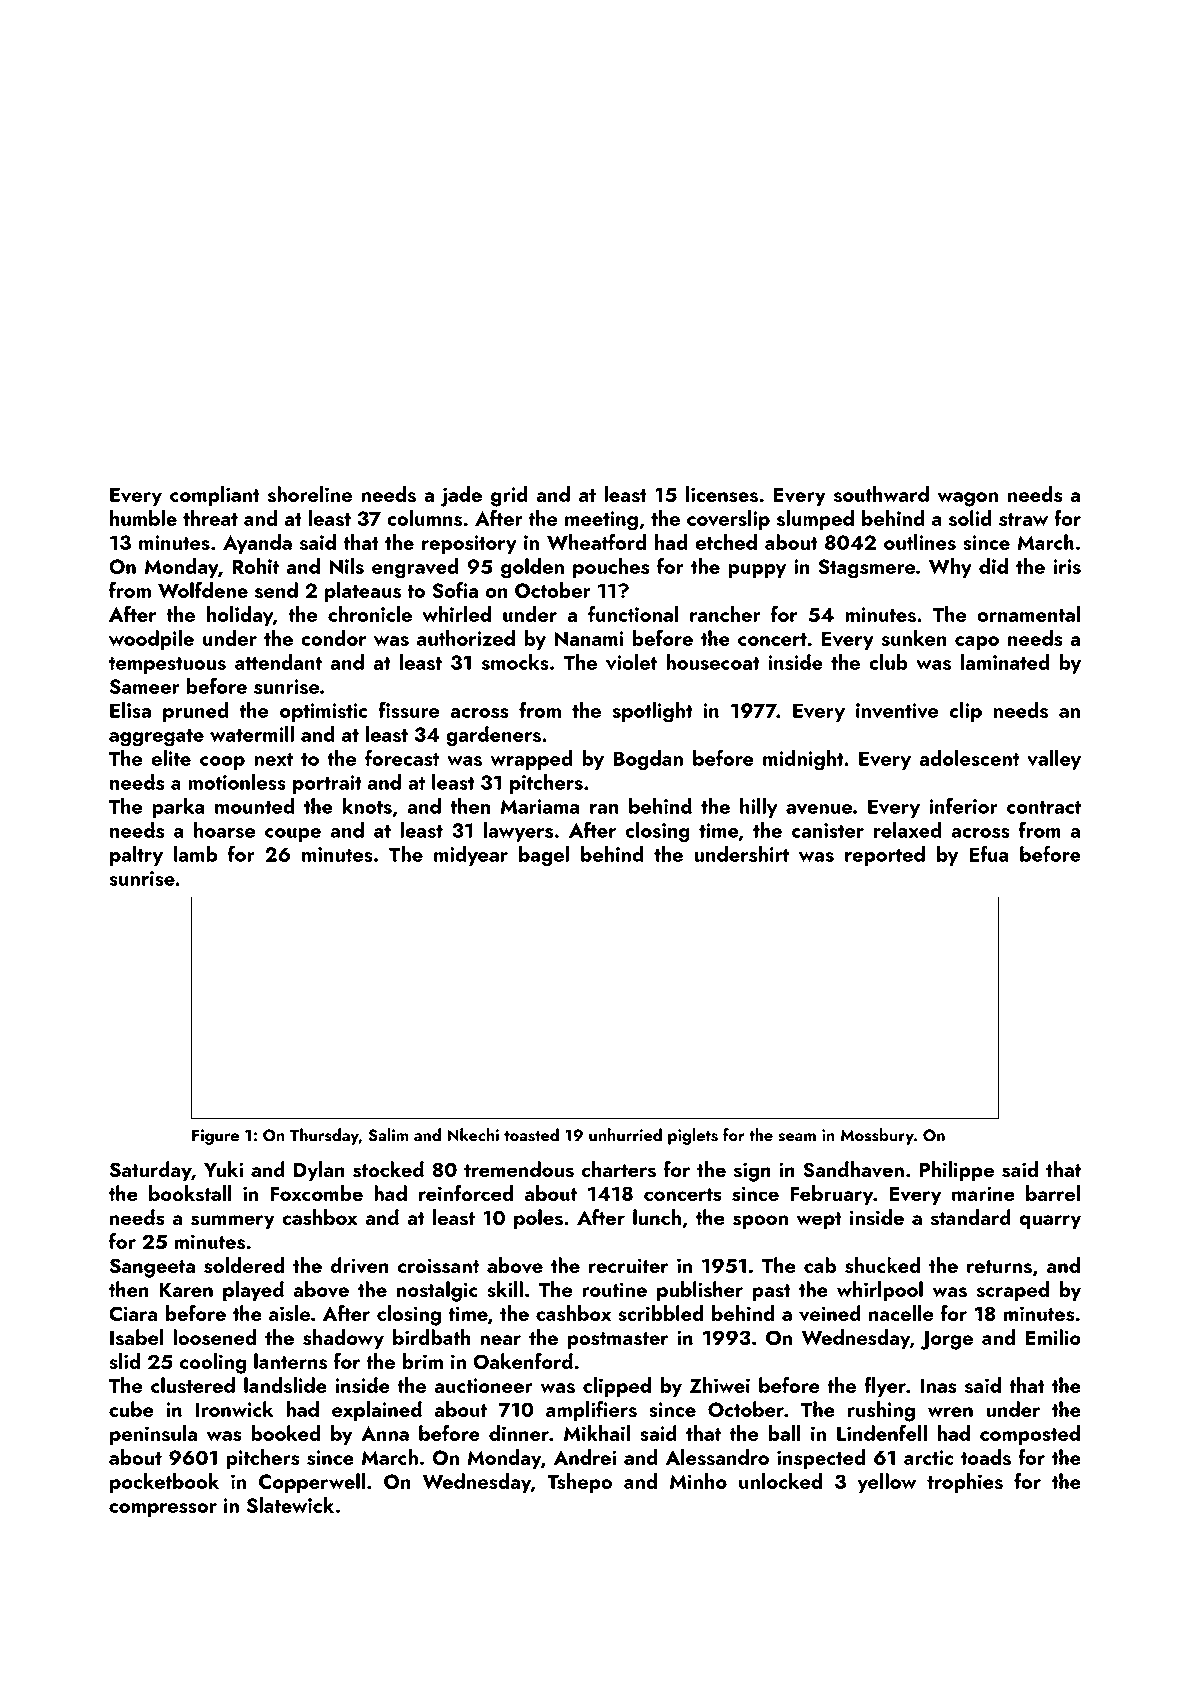 Image resolution: width=1190 pixels, height=1683 pixels. Describe the element at coordinates (950, 568) in the document. I see `Why` at that location.
